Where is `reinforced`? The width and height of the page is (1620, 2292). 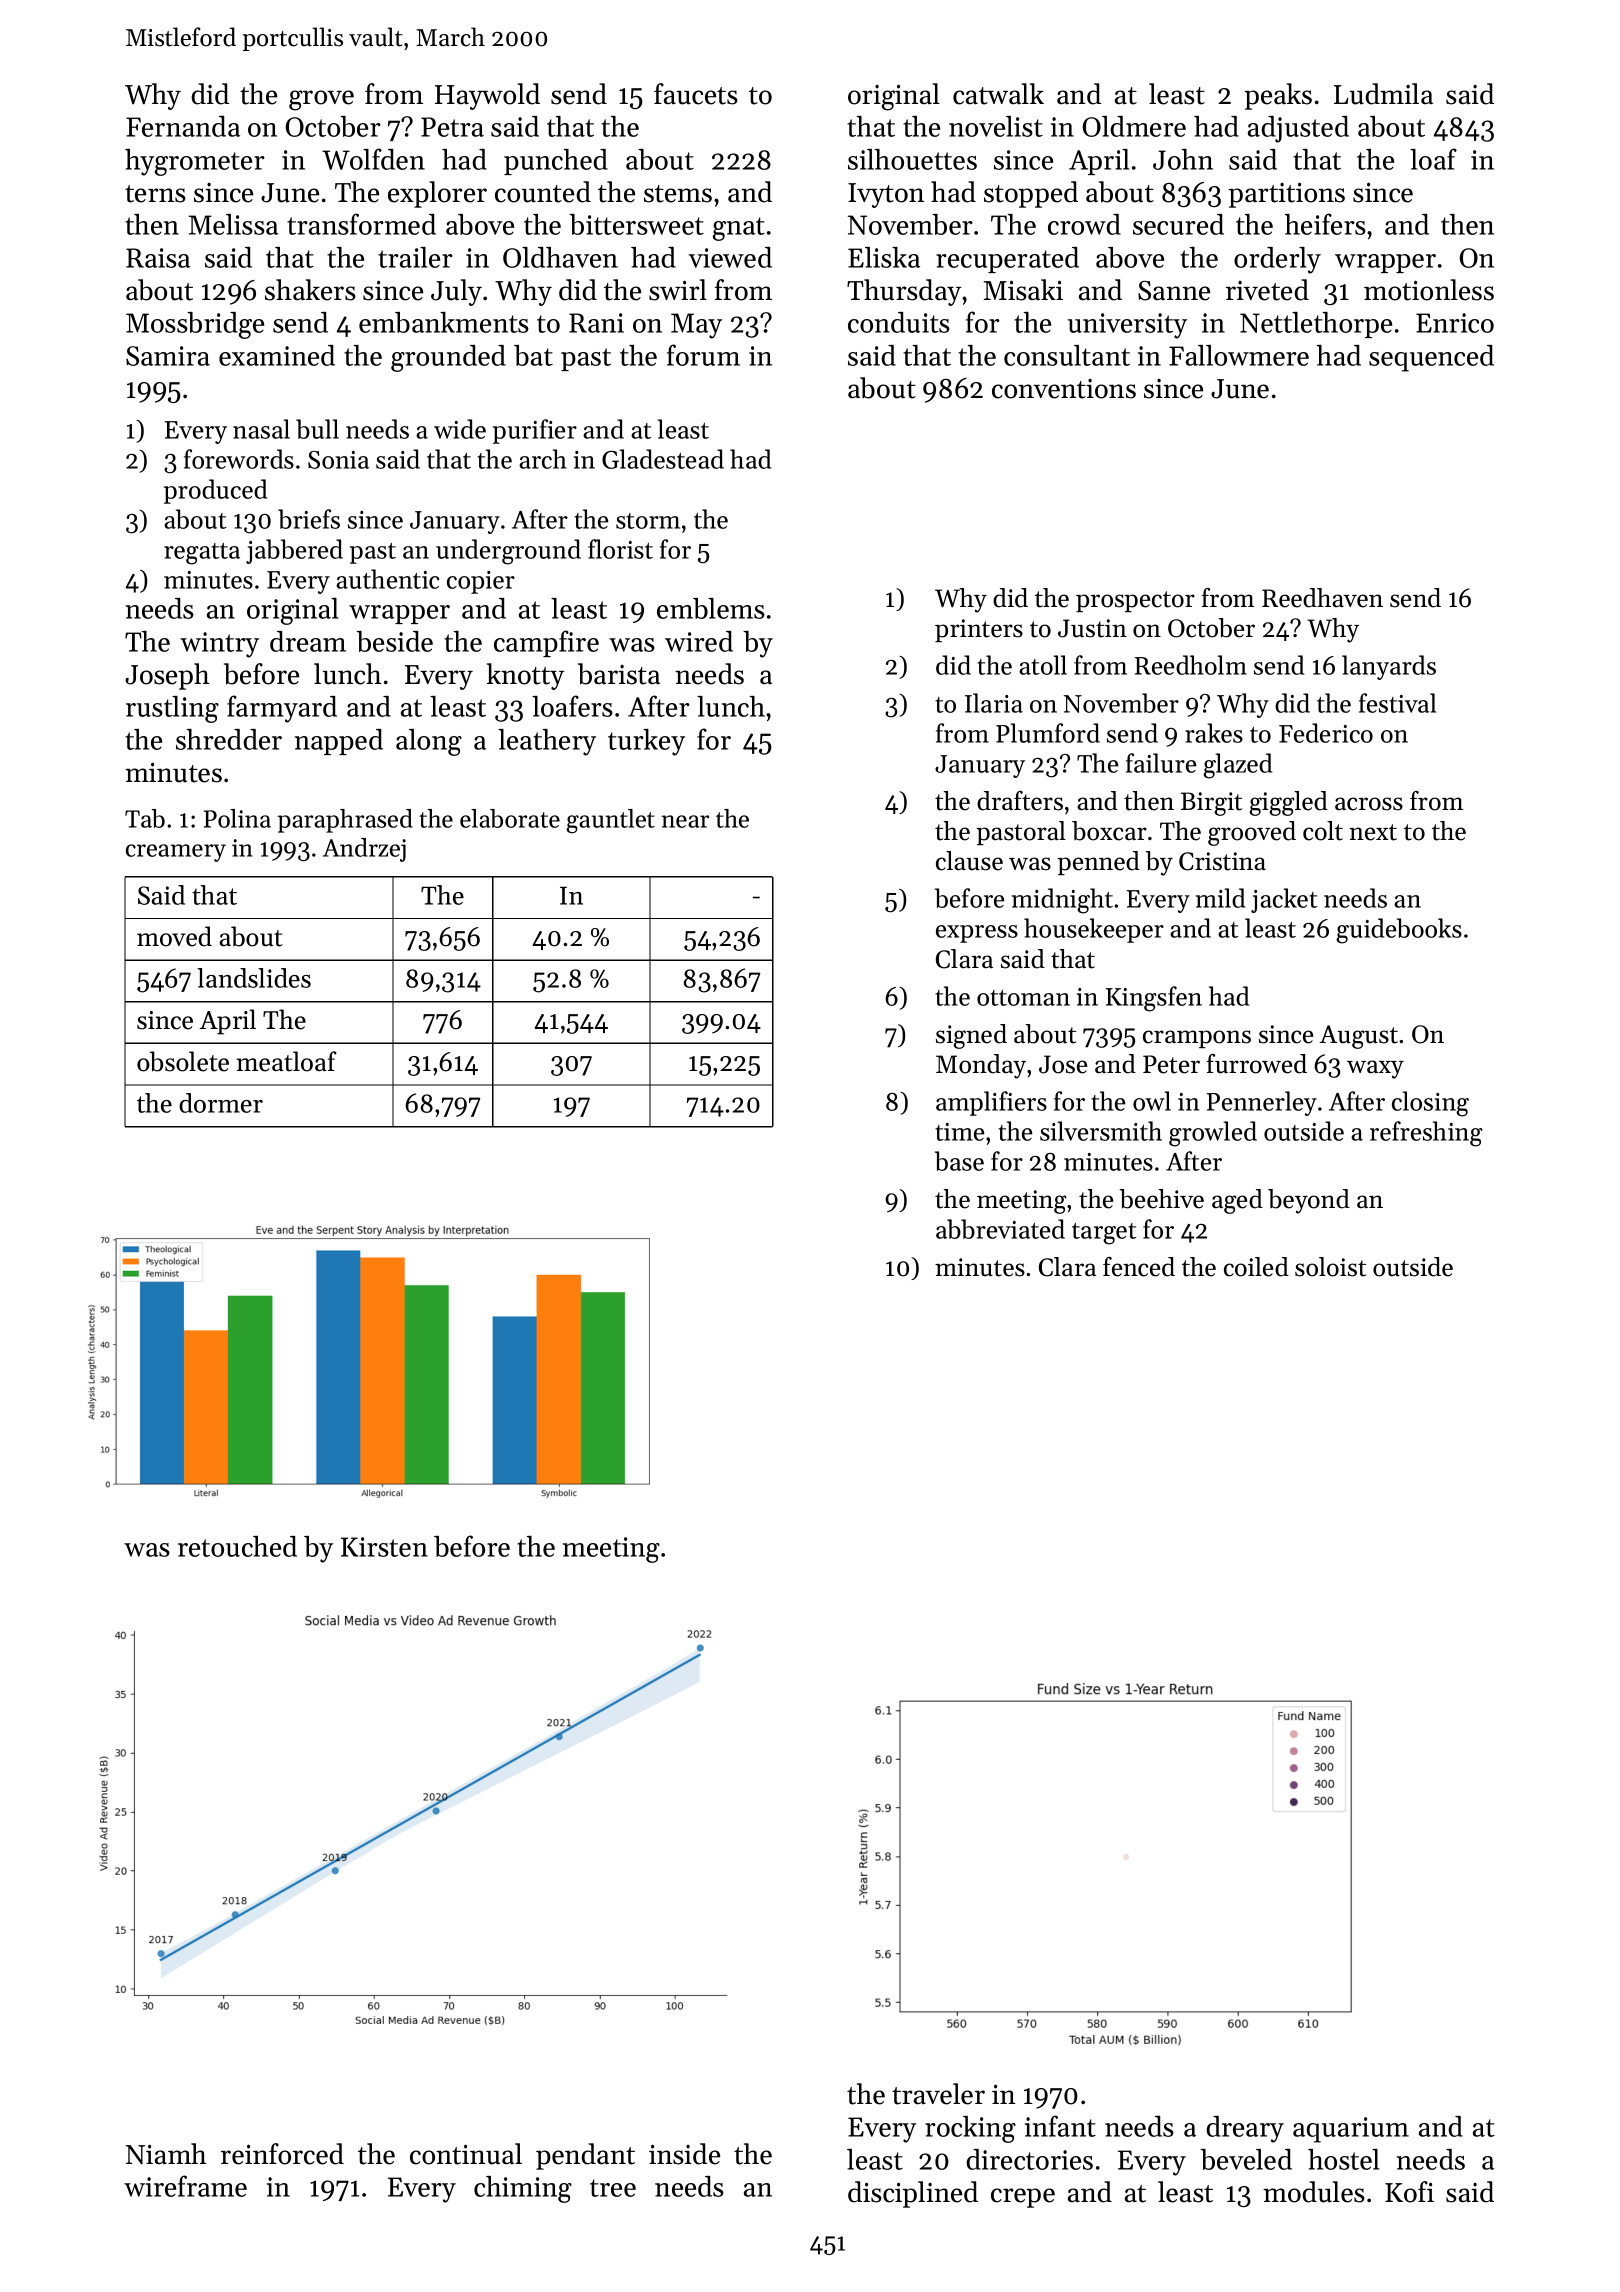 reinforced is located at coordinates (282, 2154).
